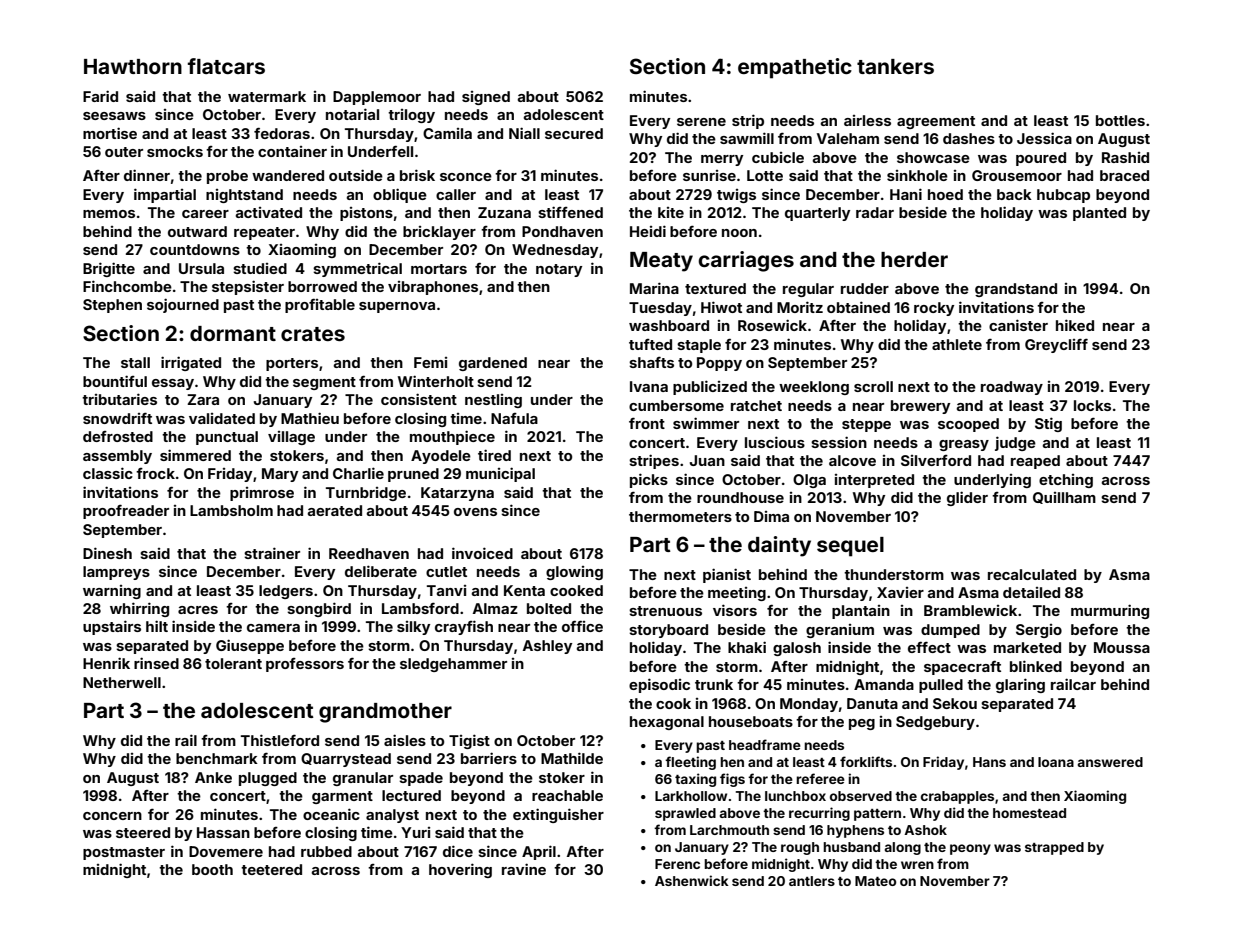 Image resolution: width=1233 pixels, height=952 pixels. What do you see at coordinates (721, 307) in the document?
I see `Hiwot` at bounding box center [721, 307].
